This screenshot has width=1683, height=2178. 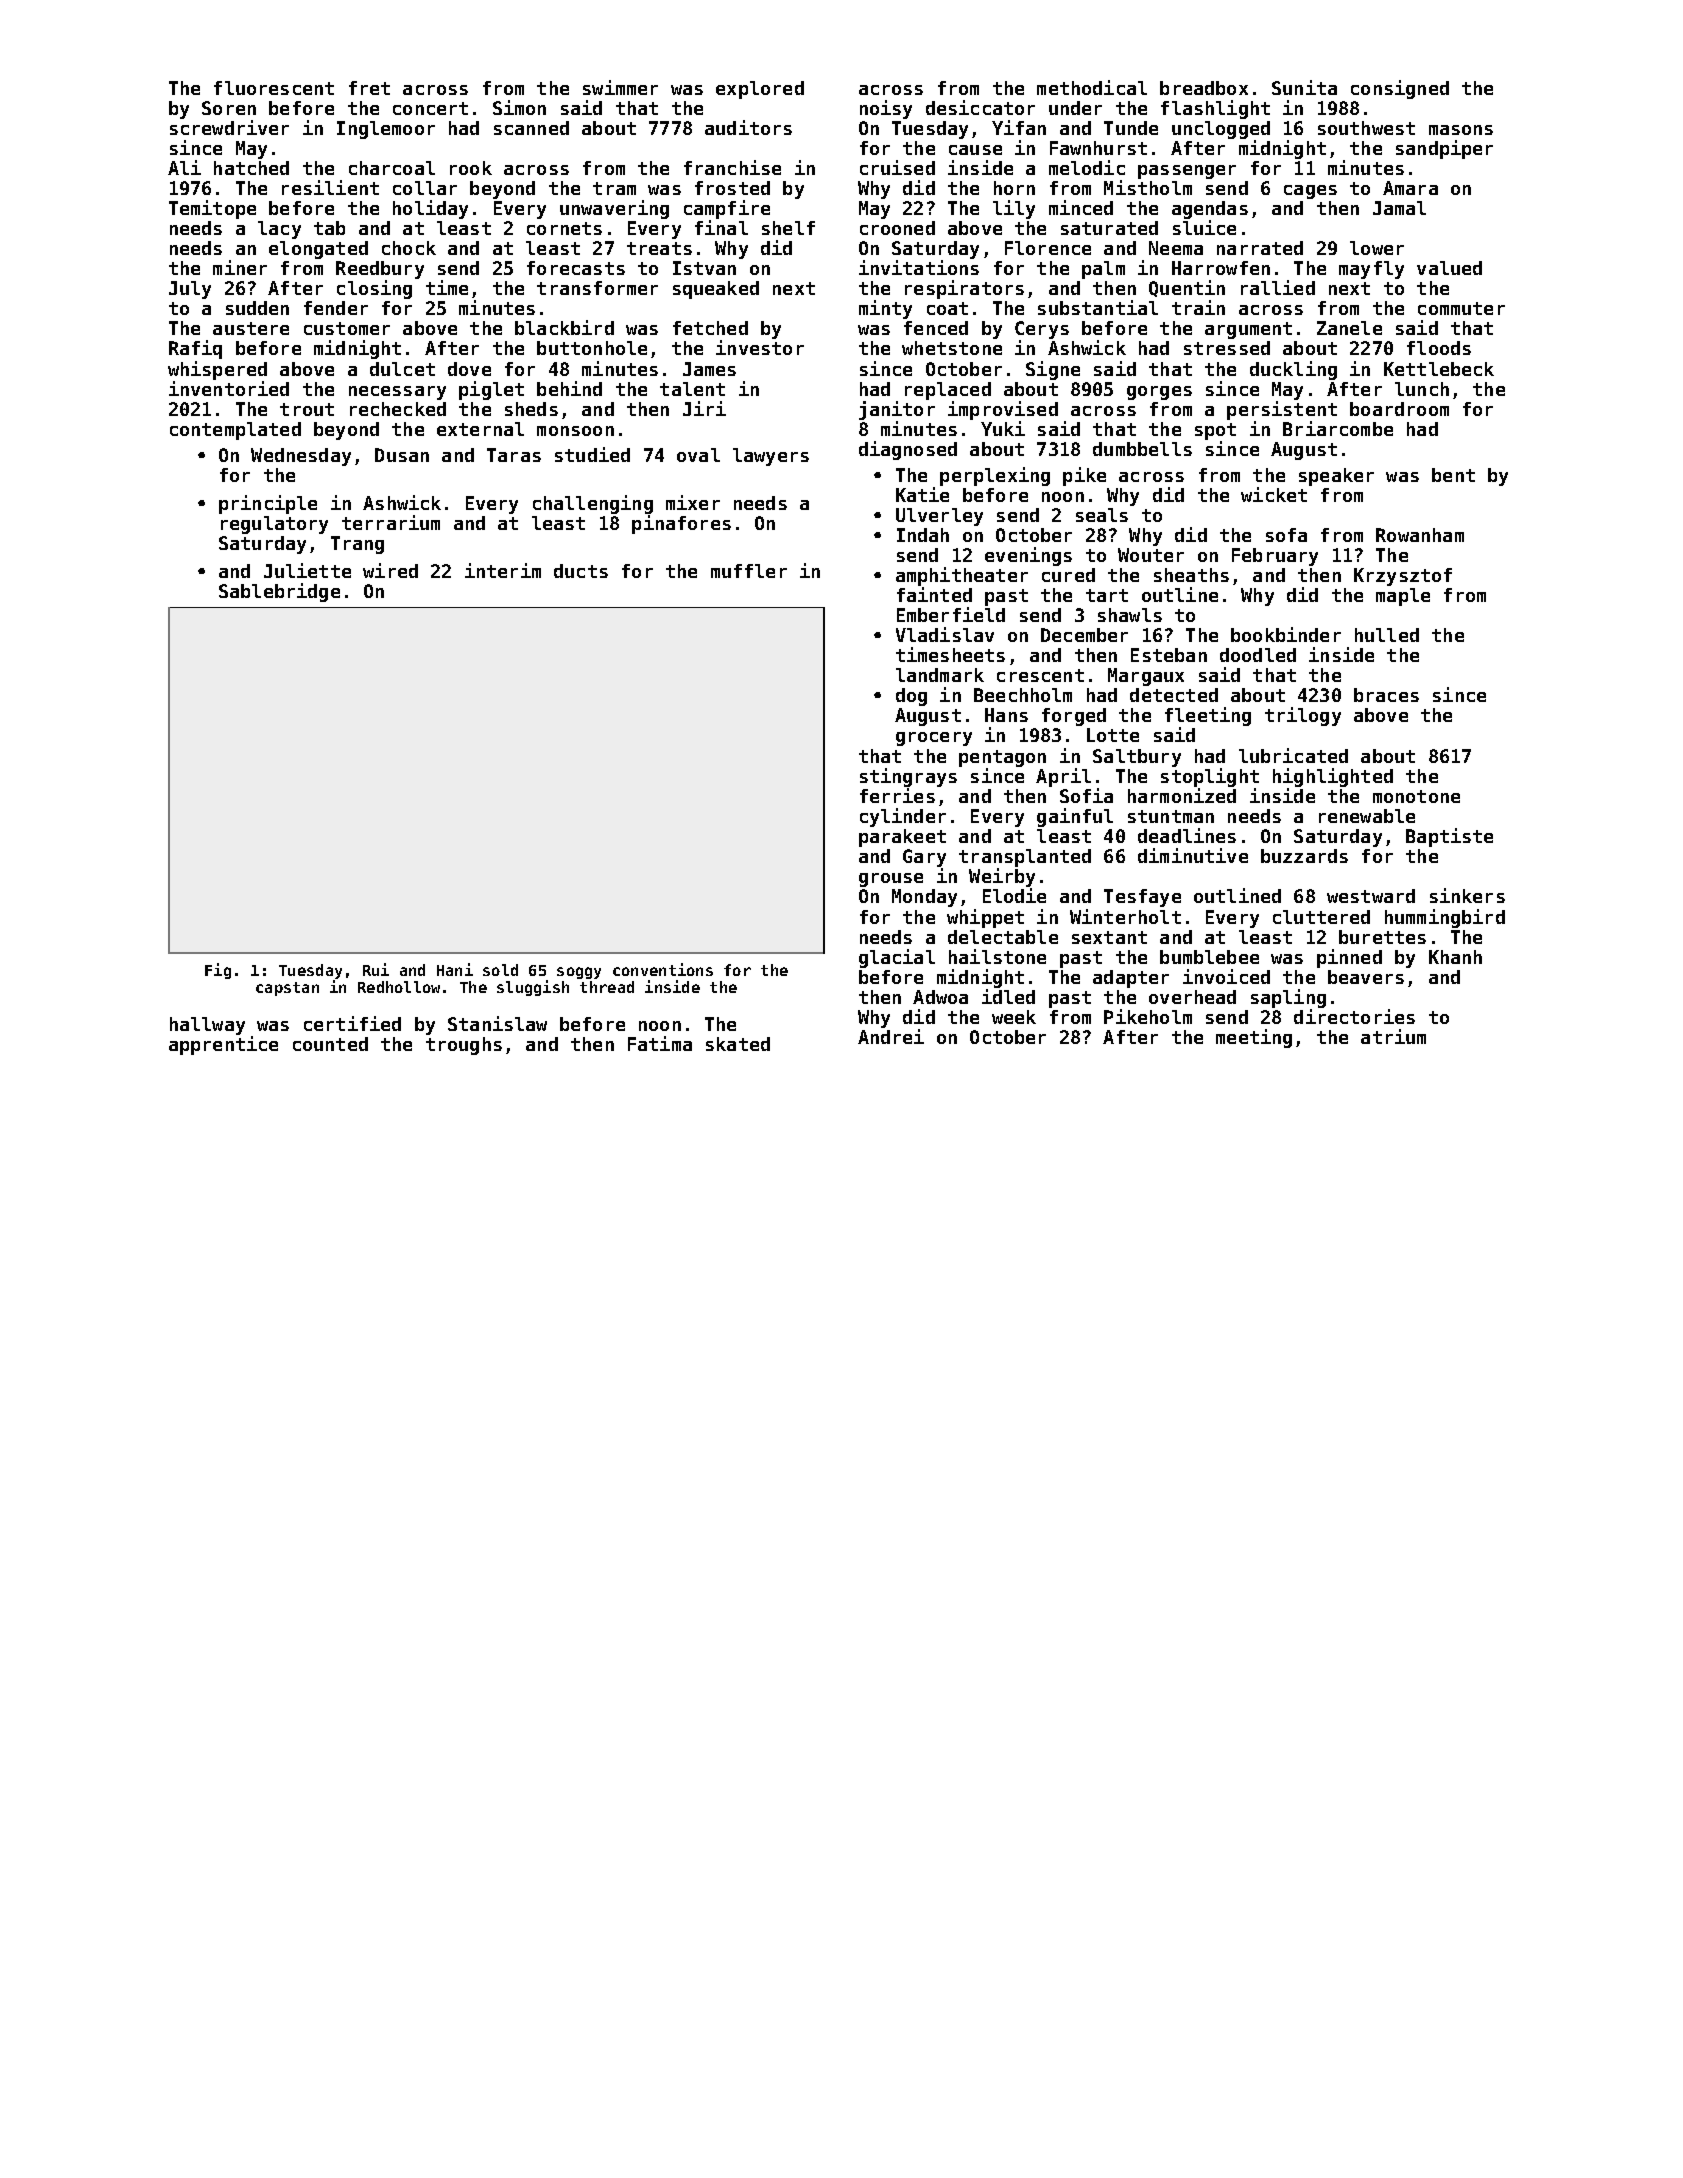 What do you see at coordinates (891, 880) in the screenshot?
I see `grouse` at bounding box center [891, 880].
